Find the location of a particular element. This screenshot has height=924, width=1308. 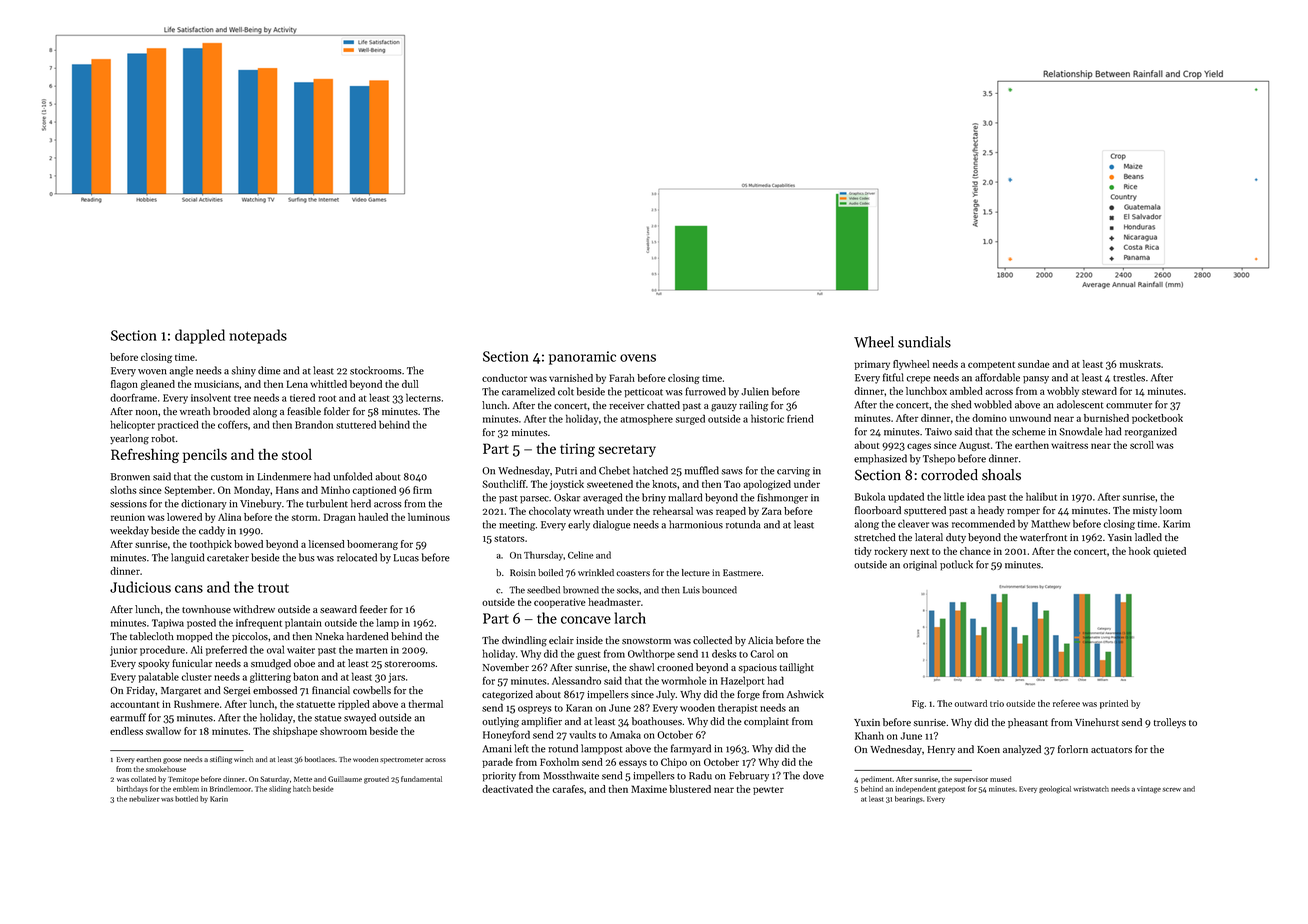

Dragan is located at coordinates (340, 518).
